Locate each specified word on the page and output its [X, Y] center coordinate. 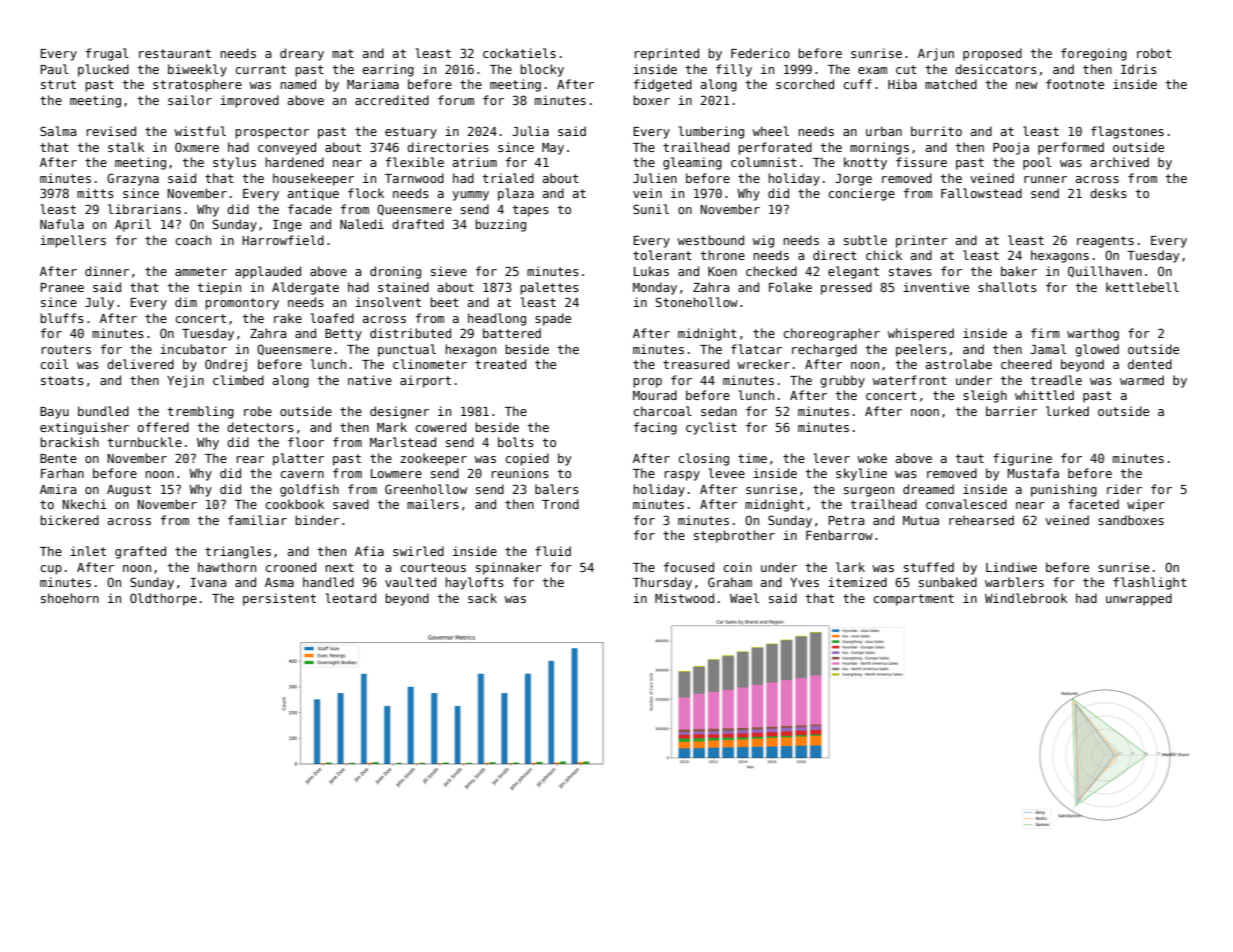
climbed [238, 380]
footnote [1075, 84]
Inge [287, 226]
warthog [1093, 334]
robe [258, 411]
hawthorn [227, 567]
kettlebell [1142, 287]
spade [553, 319]
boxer [651, 100]
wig [763, 241]
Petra [846, 520]
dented [1150, 364]
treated [500, 364]
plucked [103, 70]
